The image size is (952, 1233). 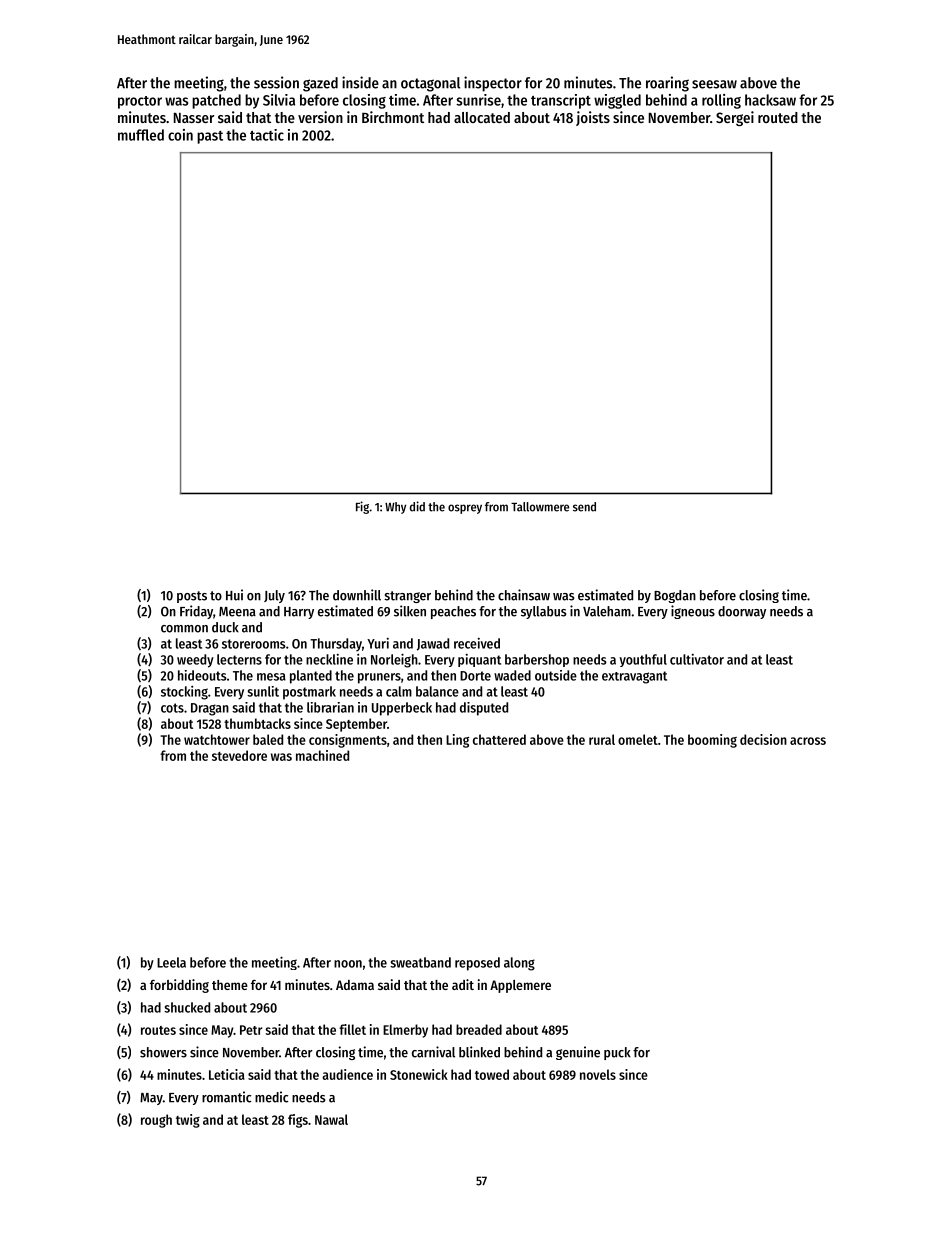 What do you see at coordinates (617, 101) in the document?
I see `wiggled` at bounding box center [617, 101].
